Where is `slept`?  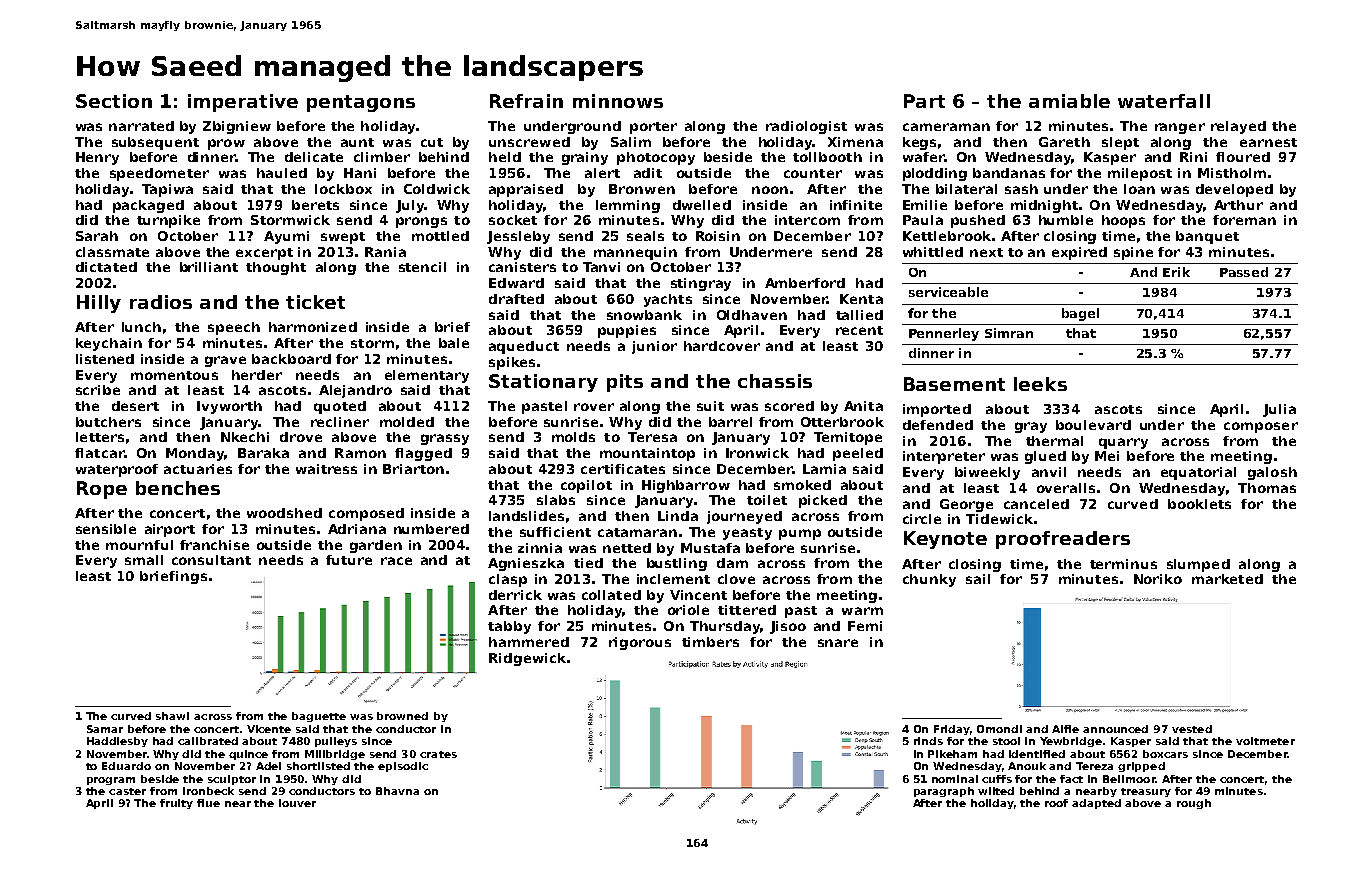
slept is located at coordinates (1120, 143).
